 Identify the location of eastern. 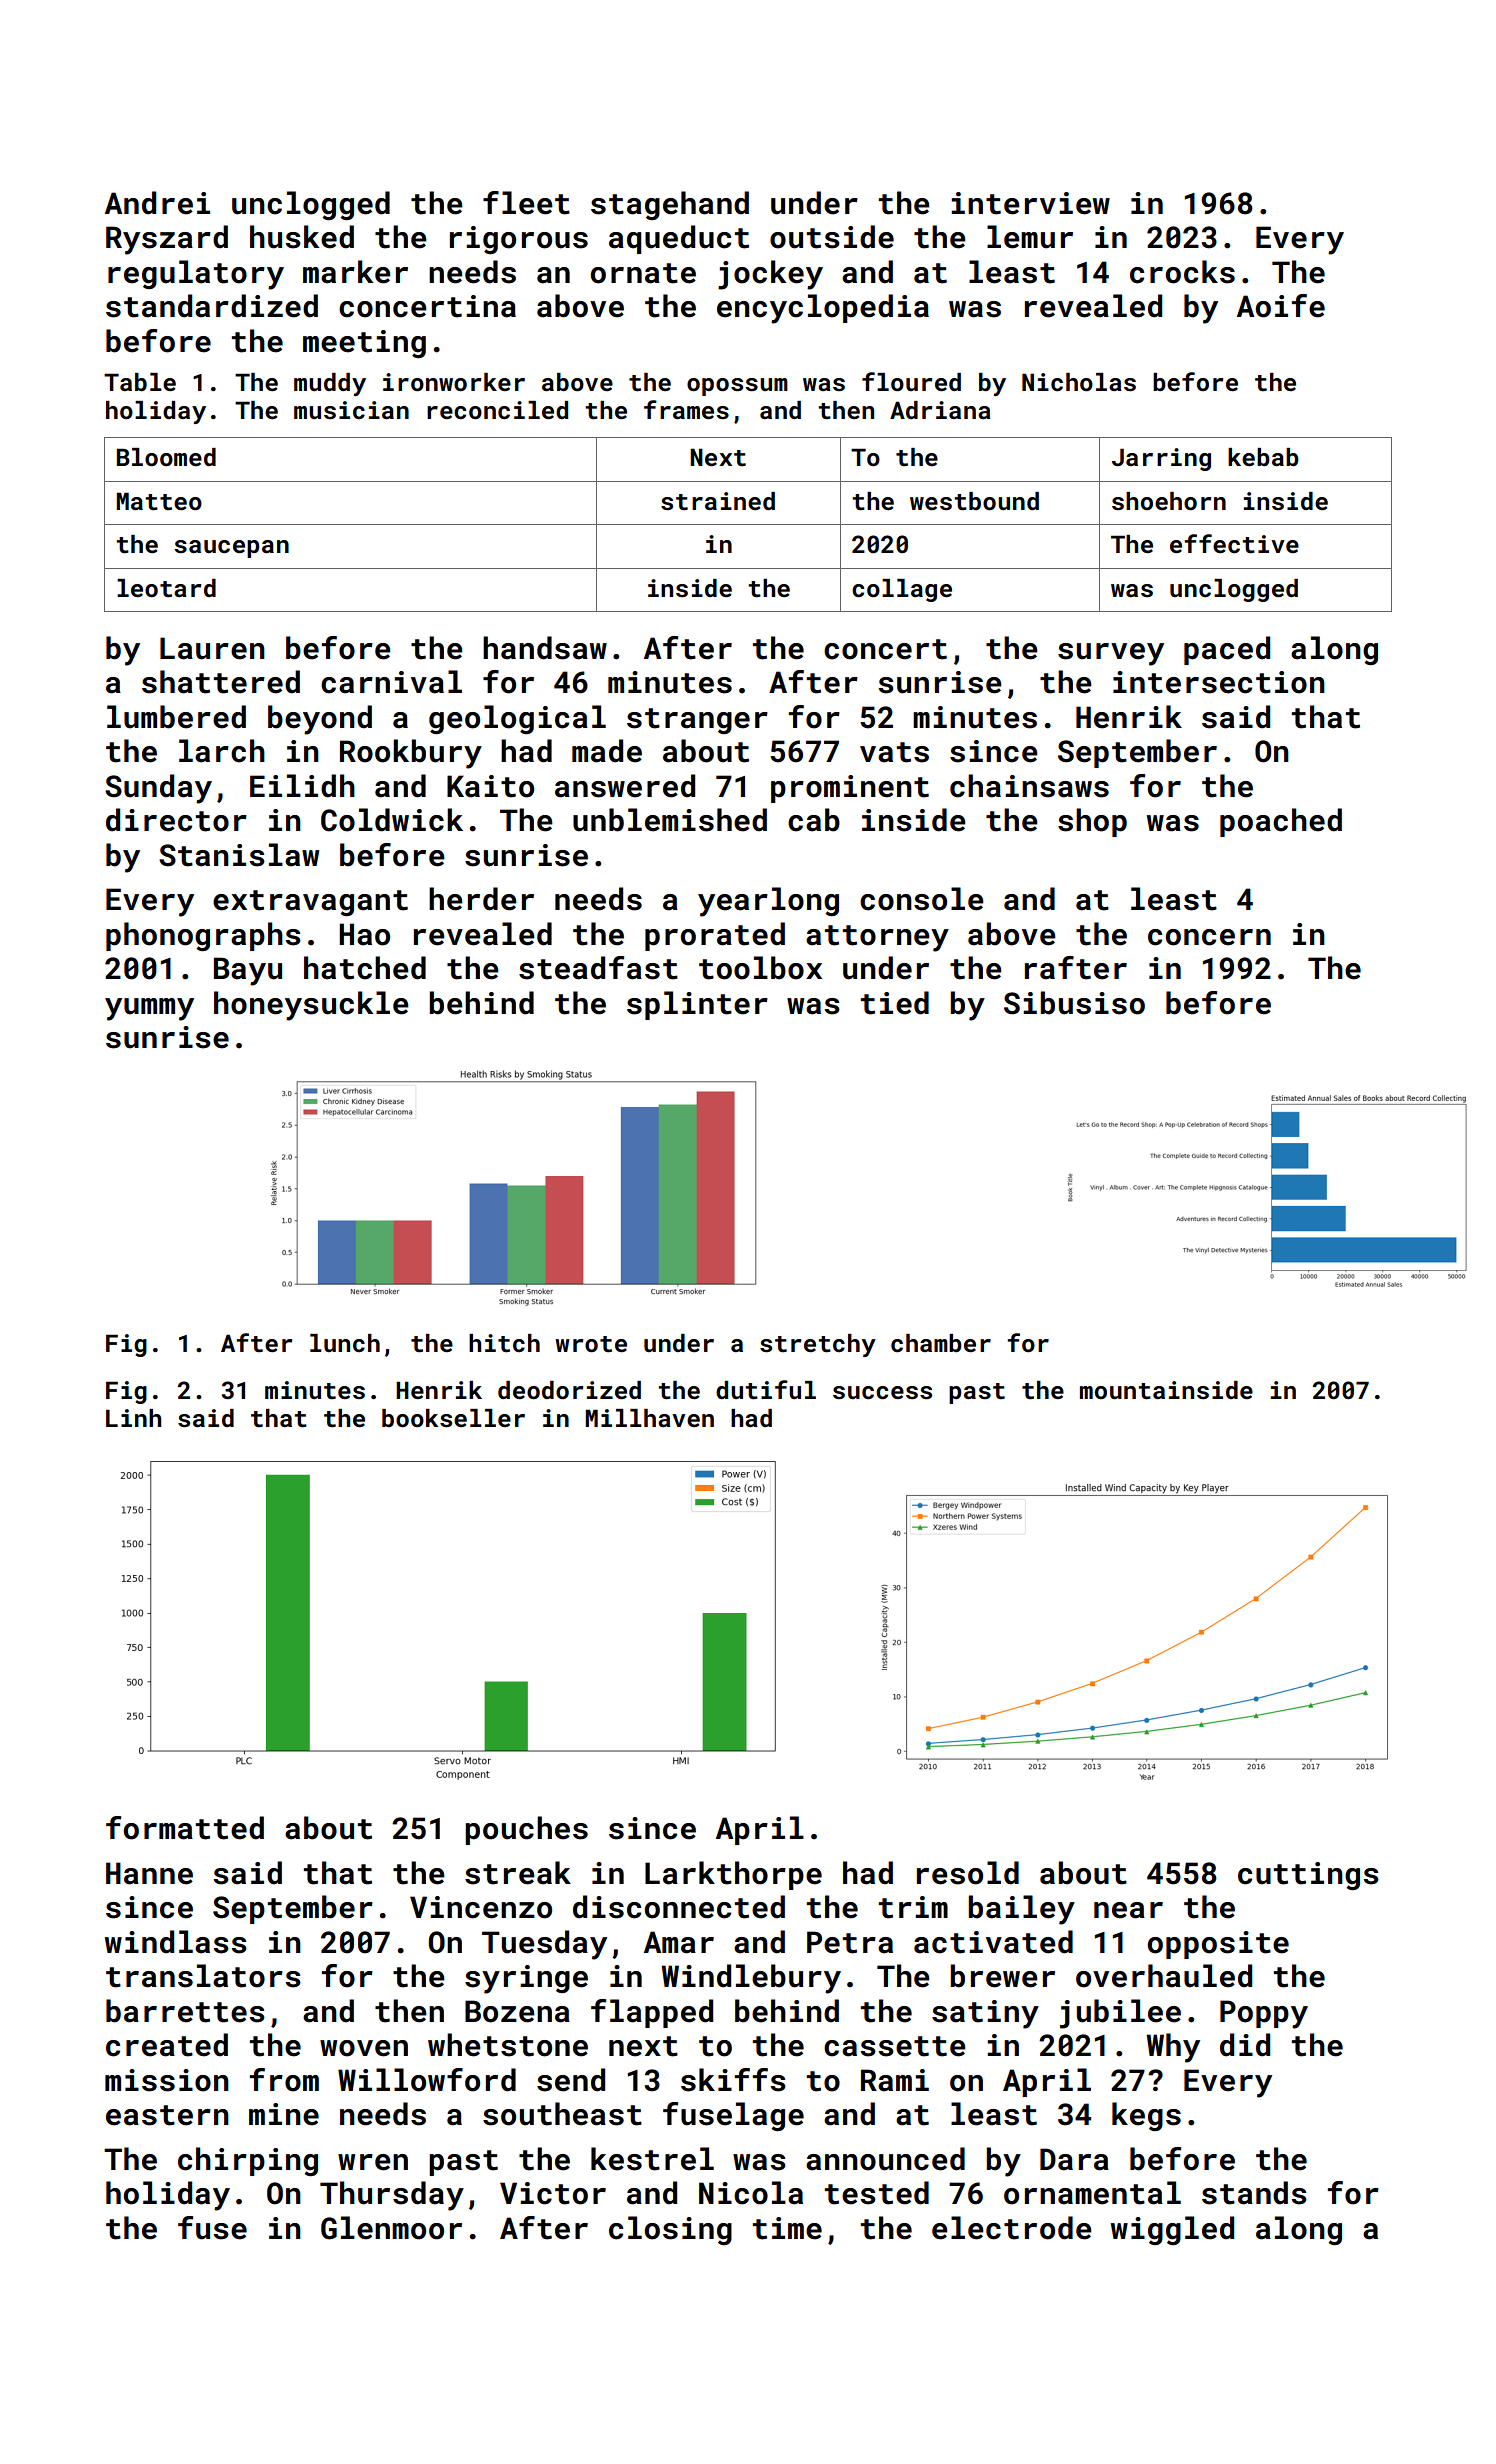
(167, 2115).
